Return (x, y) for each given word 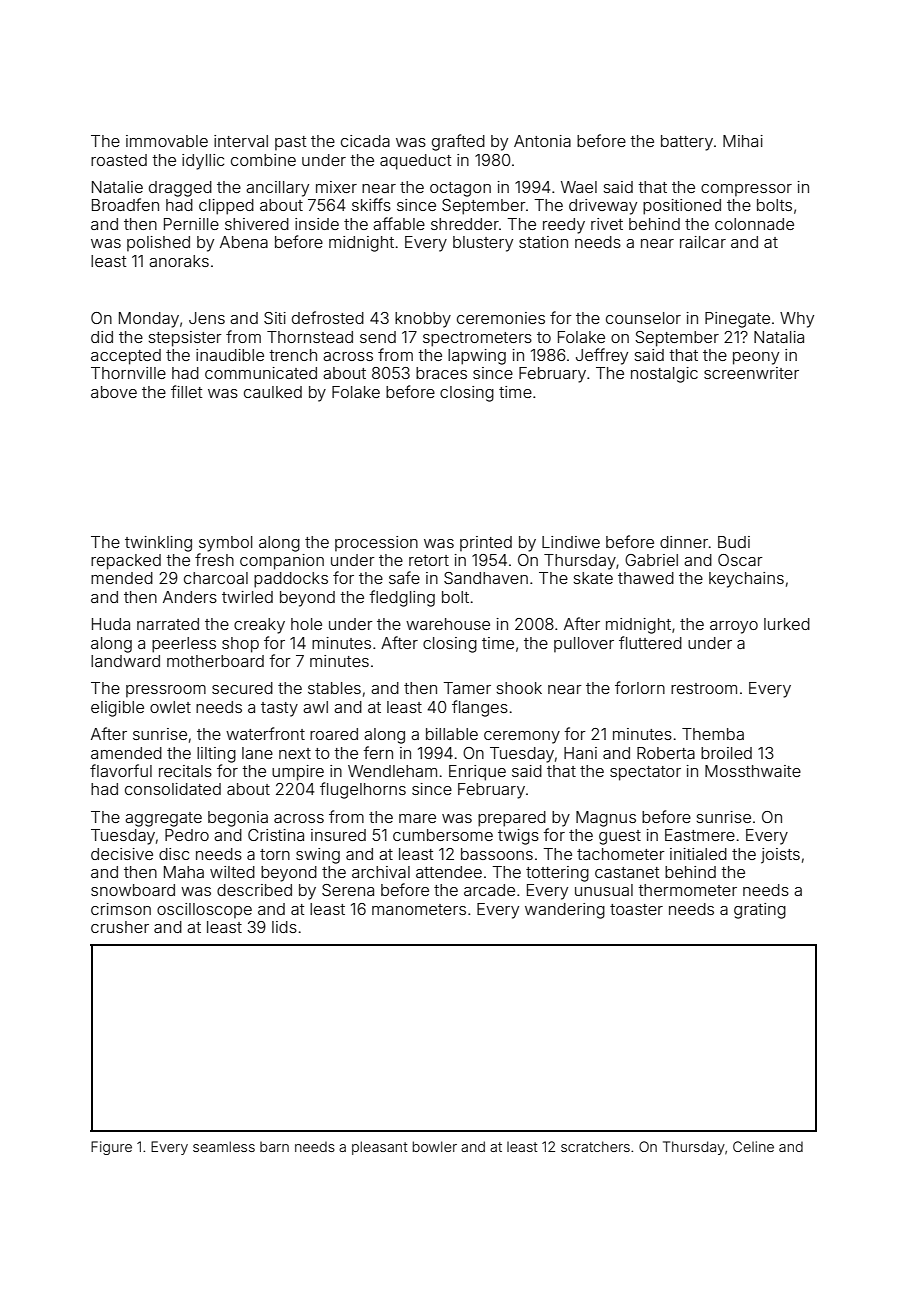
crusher (120, 927)
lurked (787, 624)
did (102, 337)
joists (780, 856)
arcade (489, 890)
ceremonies (501, 318)
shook (519, 688)
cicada (365, 141)
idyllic (203, 162)
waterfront (265, 733)
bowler (435, 1146)
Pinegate (737, 320)
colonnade (754, 224)
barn (274, 1146)
